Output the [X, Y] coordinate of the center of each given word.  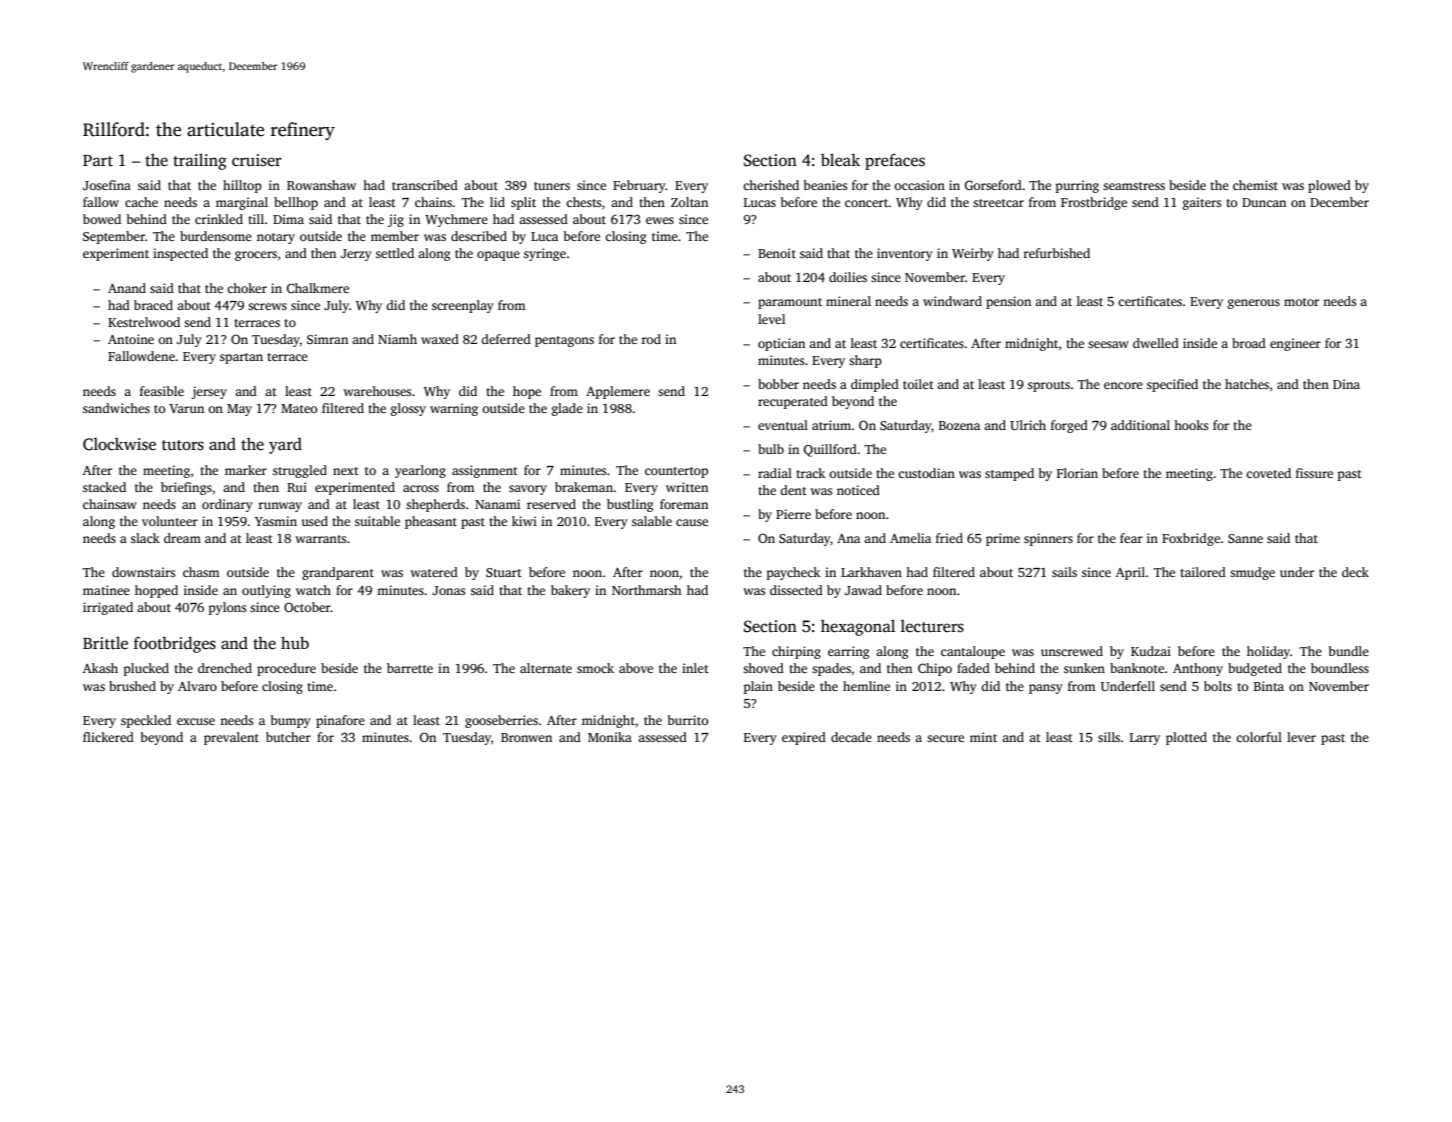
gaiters [1202, 203]
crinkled [219, 219]
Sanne [1245, 538]
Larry [1145, 739]
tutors [183, 445]
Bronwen [526, 737]
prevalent [231, 738]
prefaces [895, 161]
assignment [485, 471]
